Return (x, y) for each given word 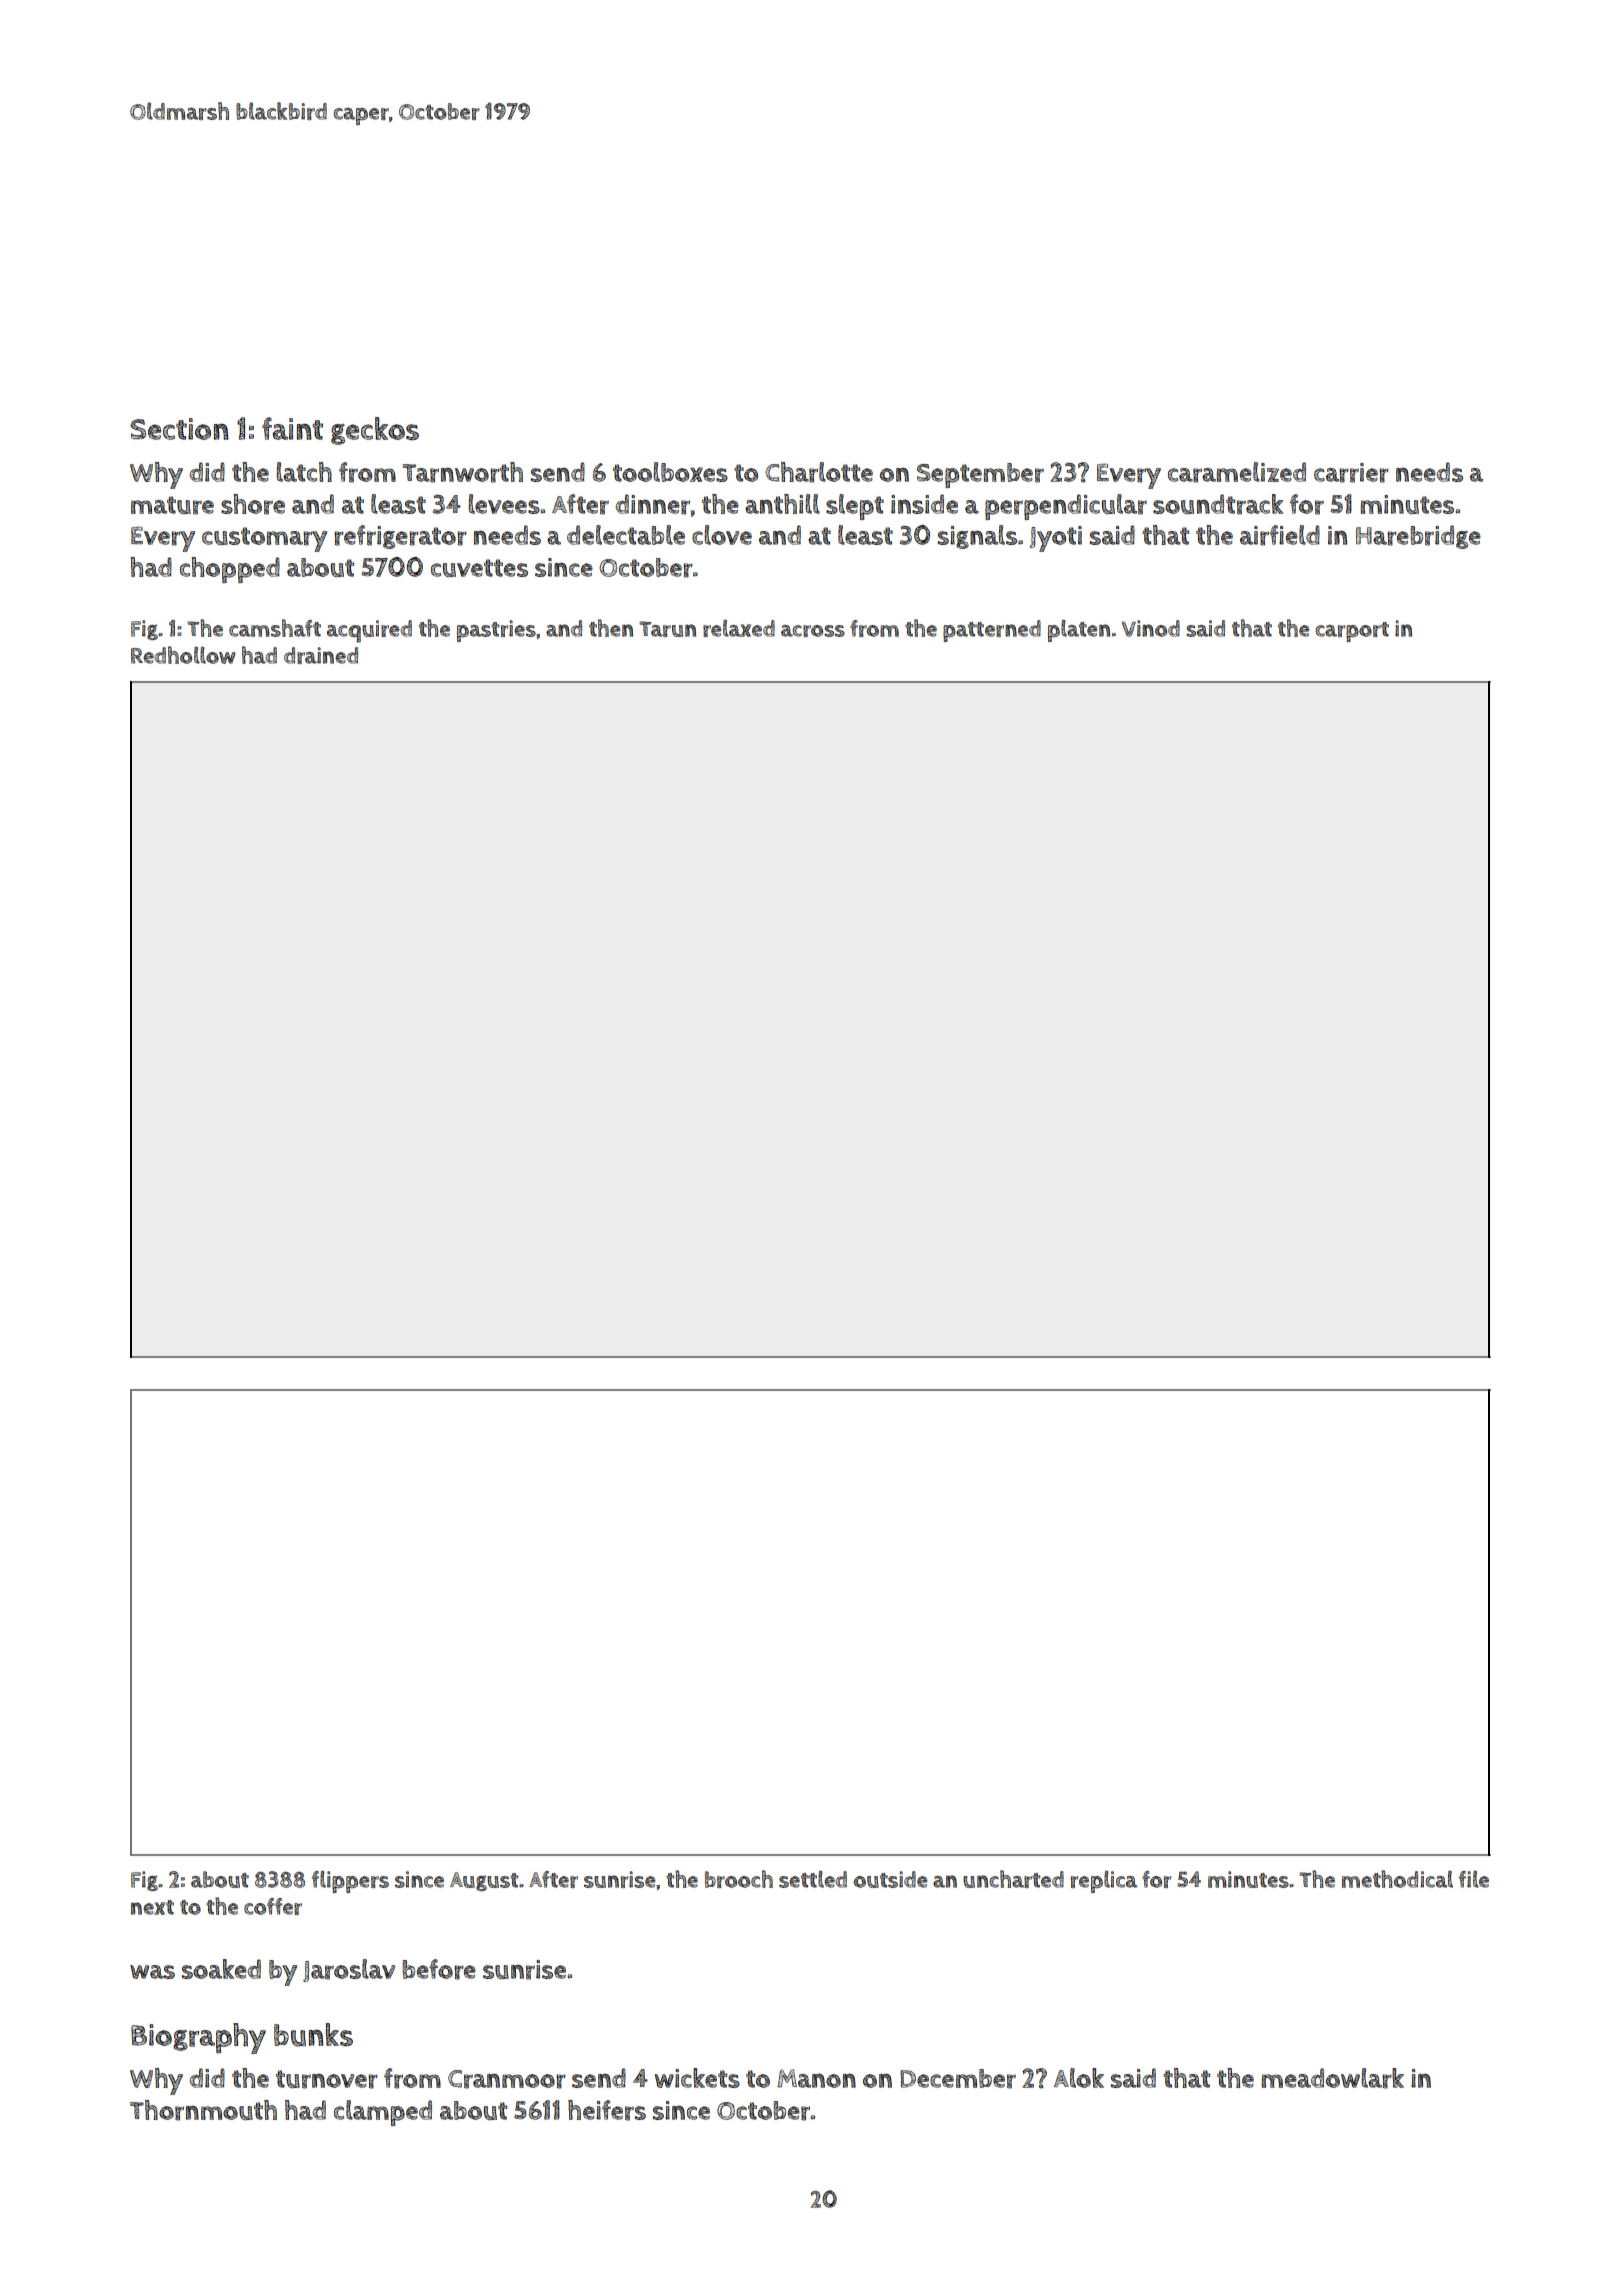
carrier (1351, 473)
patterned (992, 631)
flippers (350, 1881)
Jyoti (1056, 539)
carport (1352, 632)
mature (172, 505)
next (152, 1907)
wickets (697, 2078)
